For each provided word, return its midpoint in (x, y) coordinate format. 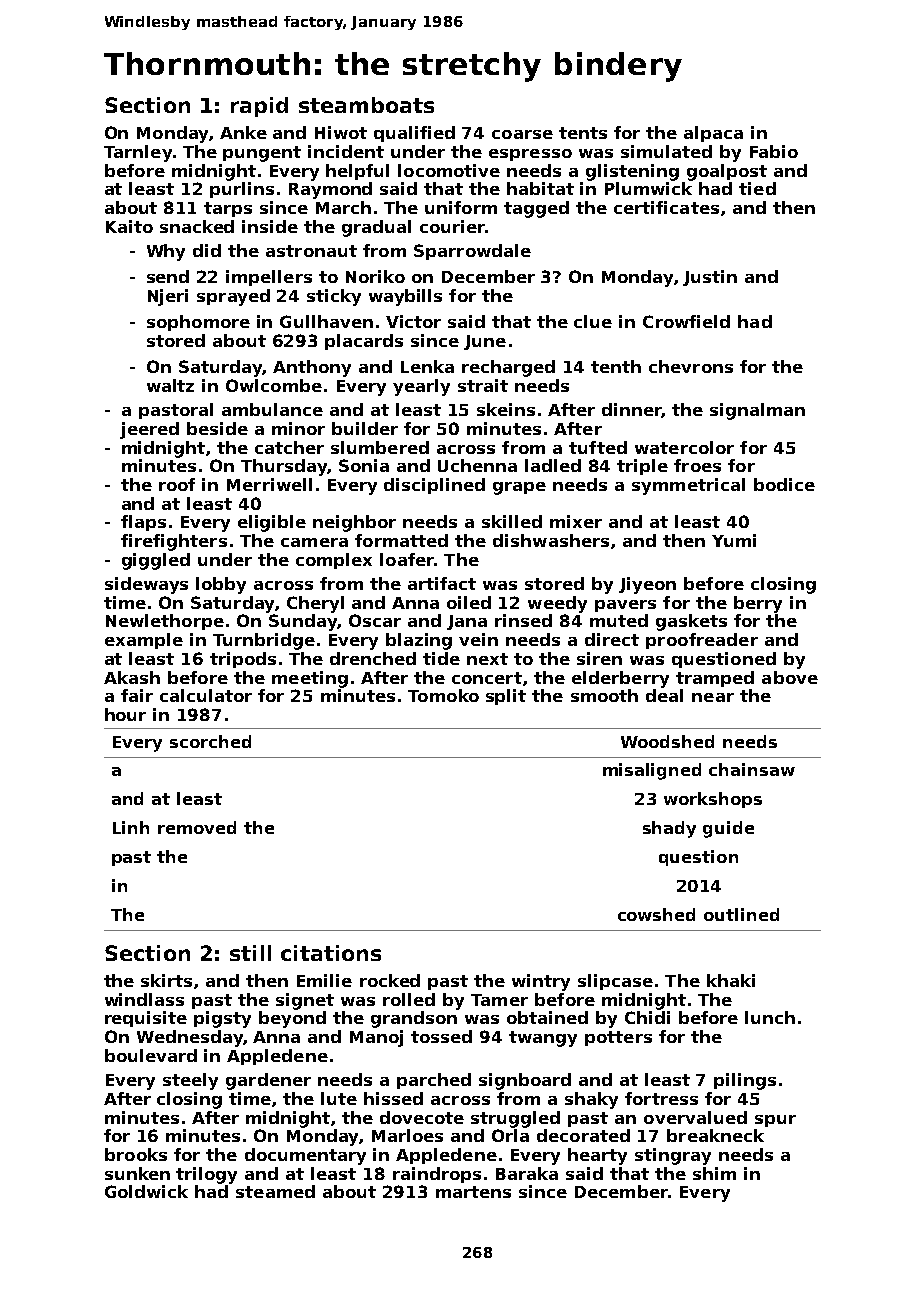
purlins (242, 190)
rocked (390, 980)
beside (217, 428)
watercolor (684, 447)
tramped (715, 679)
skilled (512, 521)
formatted (401, 540)
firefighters (174, 542)
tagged (536, 209)
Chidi (647, 1017)
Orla (510, 1135)
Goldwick (146, 1191)
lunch (770, 1017)
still (250, 953)
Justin (710, 278)
